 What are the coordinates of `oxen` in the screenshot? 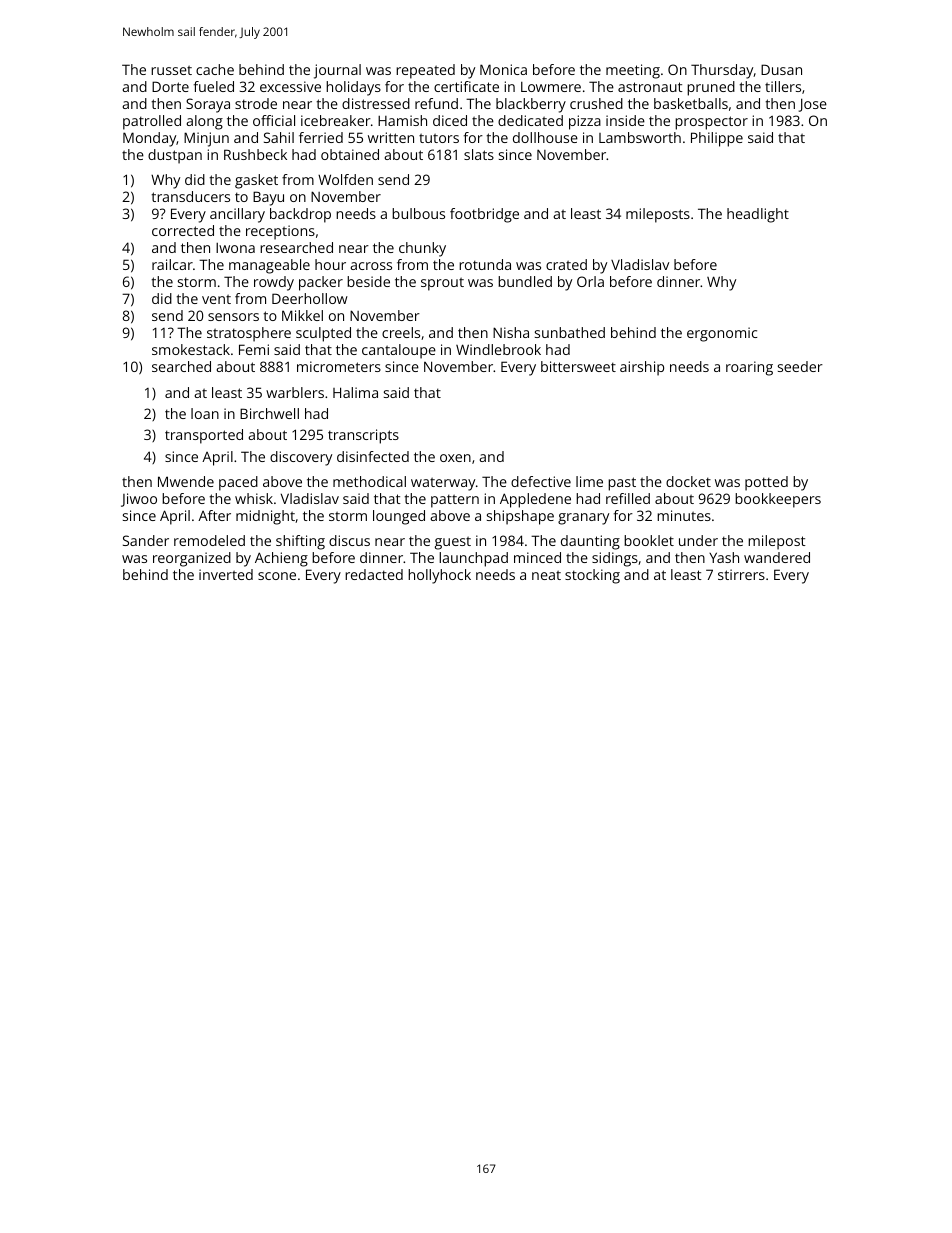 It's located at (455, 458).
